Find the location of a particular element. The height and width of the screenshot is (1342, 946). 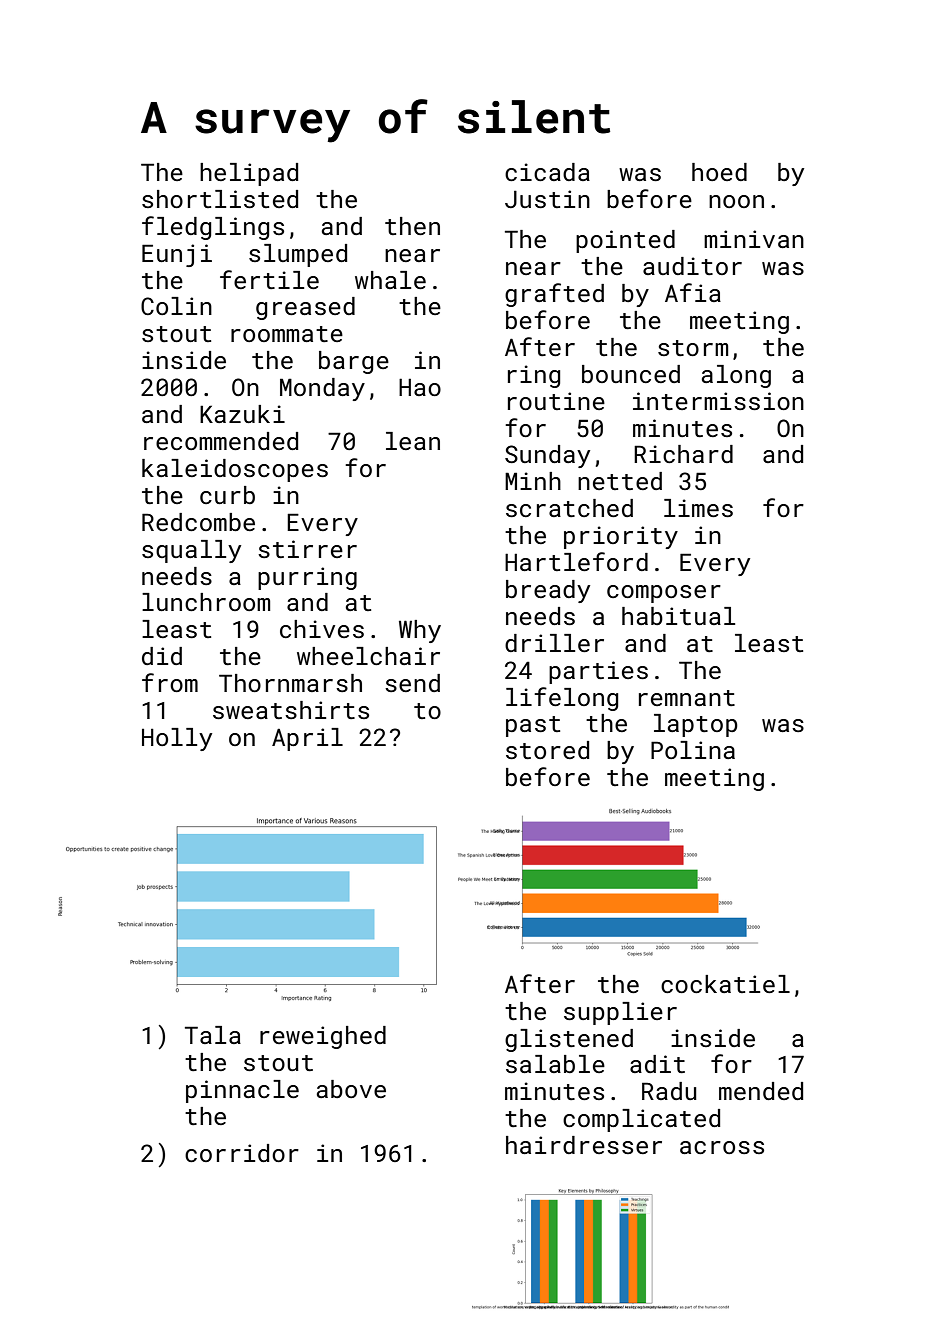

hoed is located at coordinates (719, 172).
